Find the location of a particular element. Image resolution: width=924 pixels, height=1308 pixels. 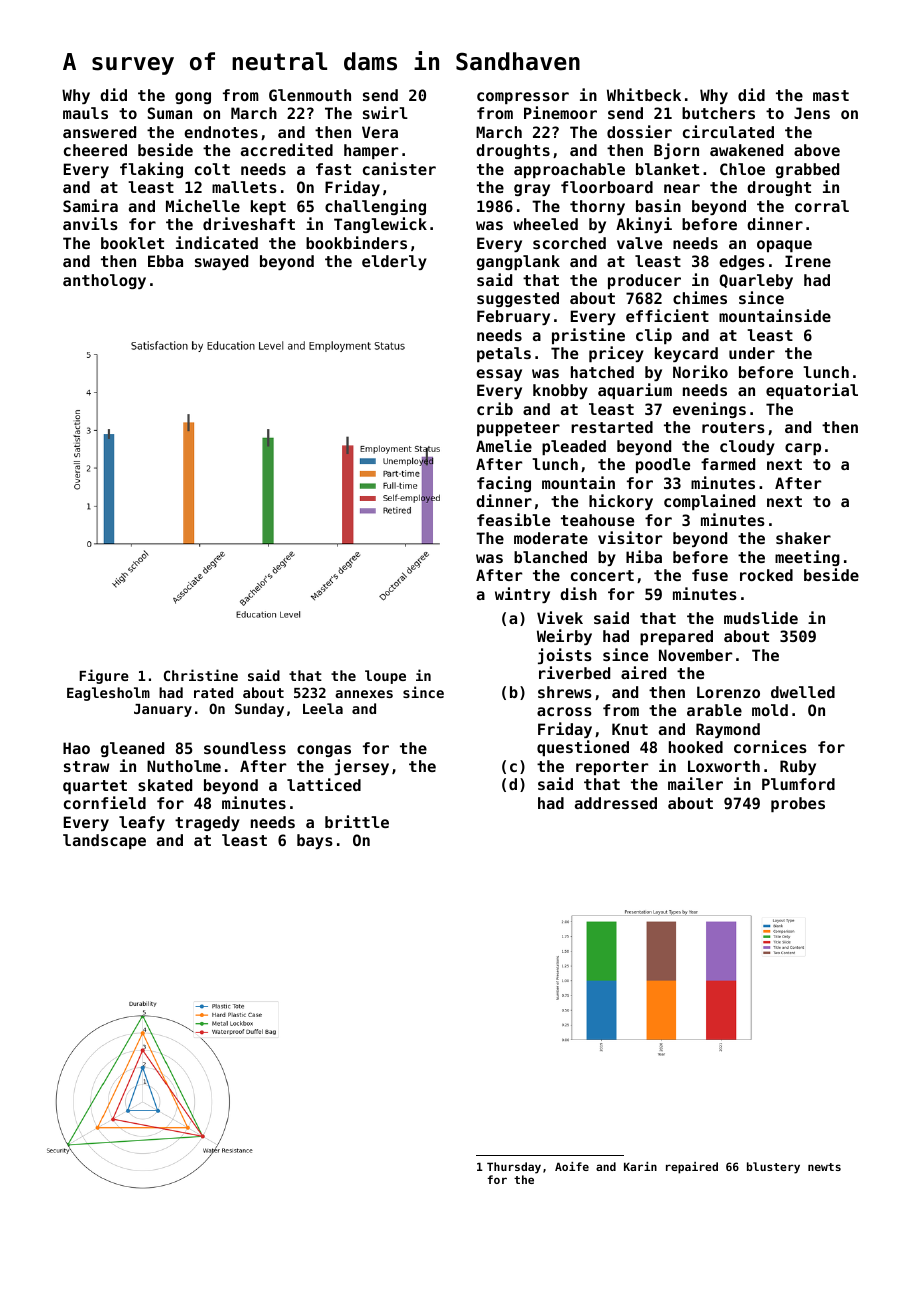

Glenmouth is located at coordinates (310, 95).
